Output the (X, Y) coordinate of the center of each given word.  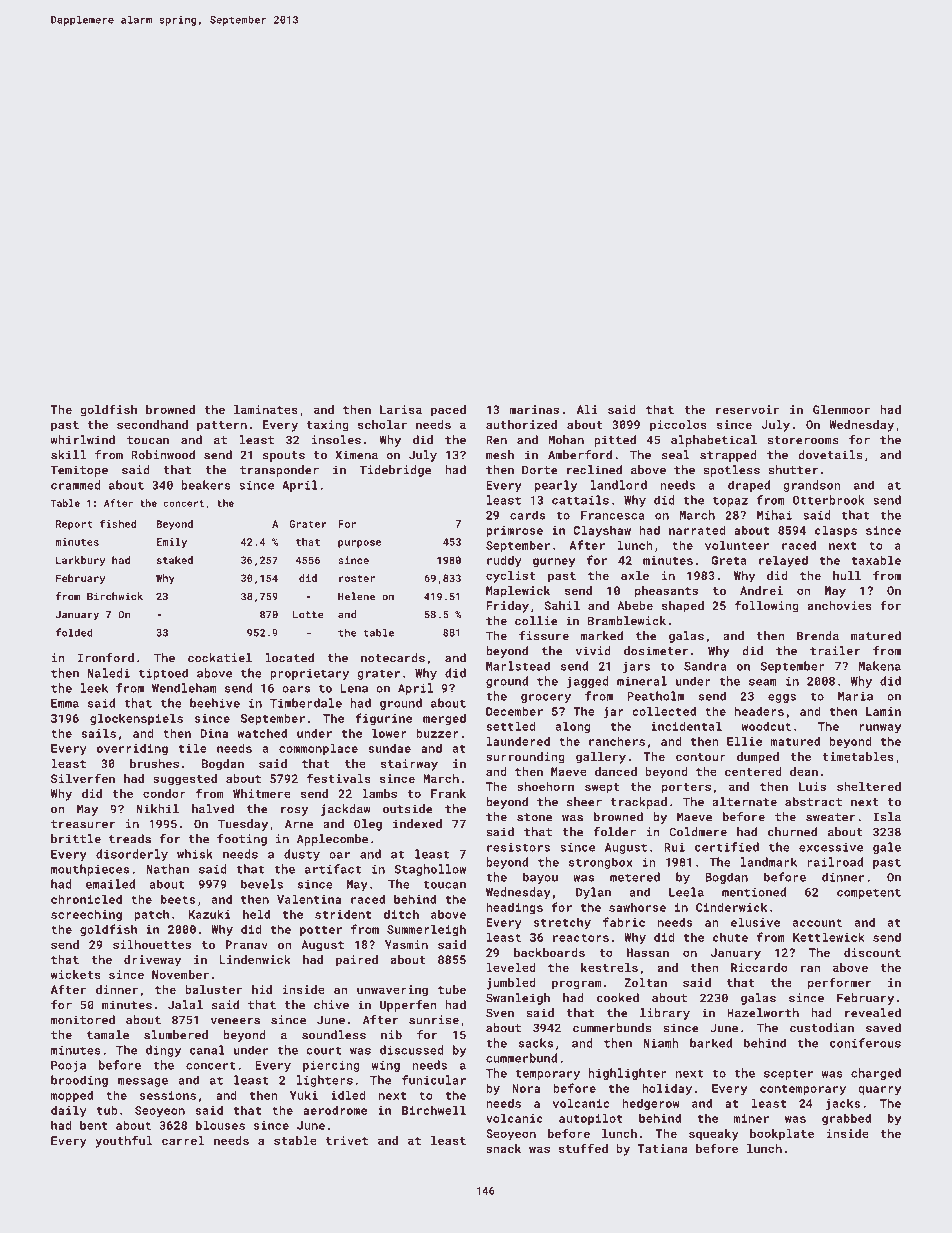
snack (503, 1148)
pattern (222, 426)
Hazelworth (763, 1013)
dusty (302, 855)
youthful (124, 1141)
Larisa (401, 409)
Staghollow (430, 870)
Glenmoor (841, 409)
